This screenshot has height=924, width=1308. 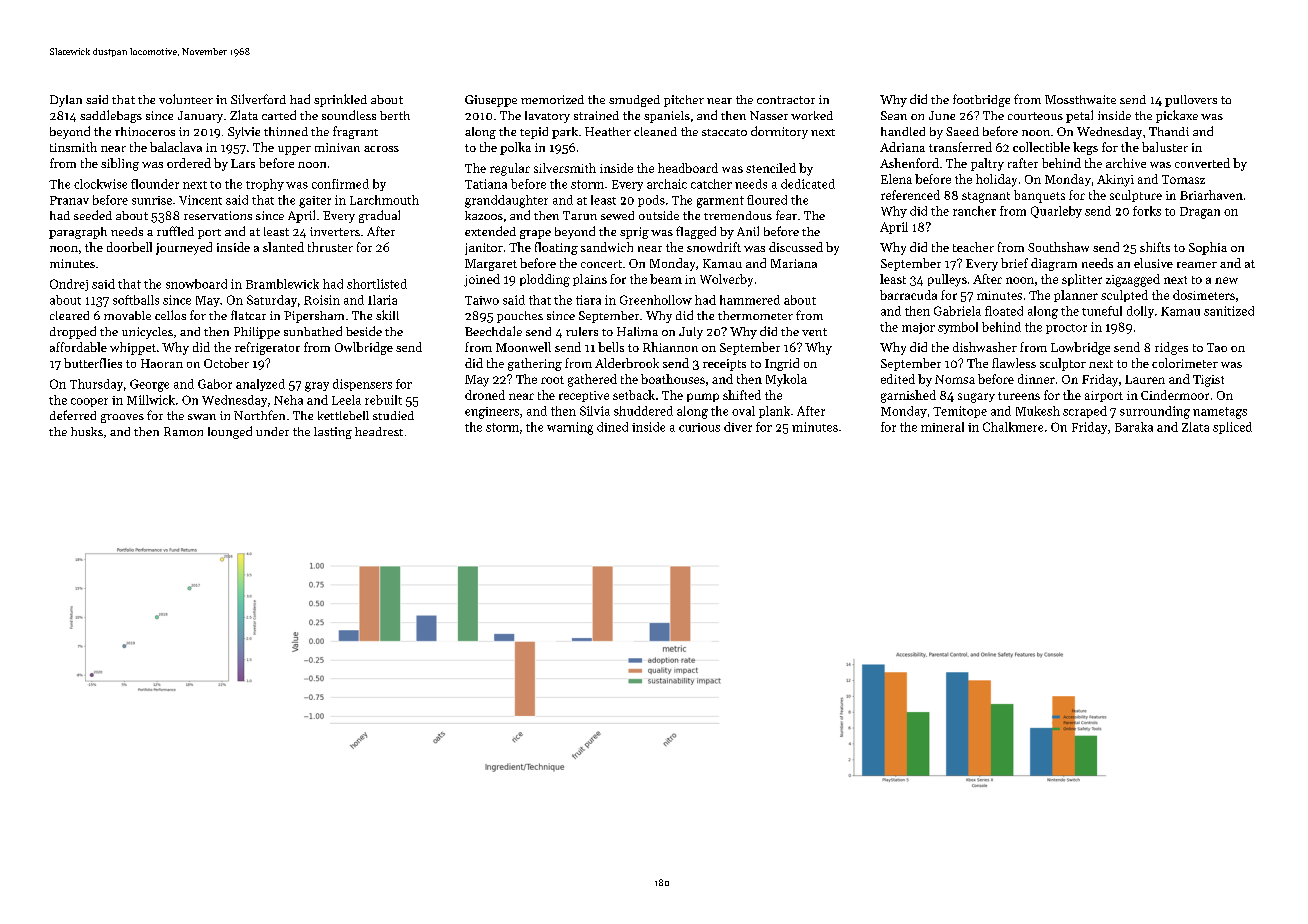 What do you see at coordinates (89, 402) in the screenshot?
I see `cooper` at bounding box center [89, 402].
